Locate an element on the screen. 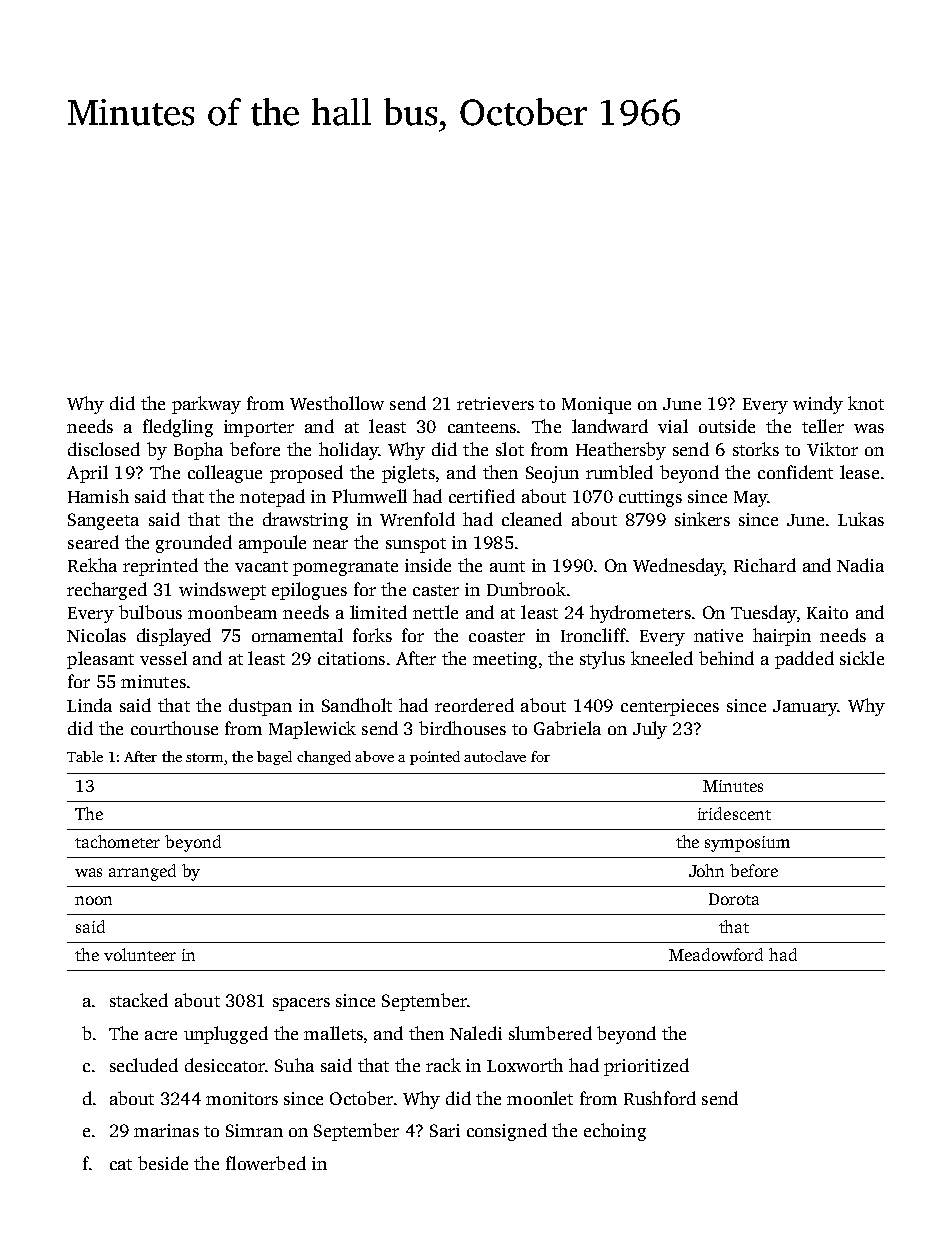 This screenshot has height=1233, width=952. Dorota is located at coordinates (734, 899).
